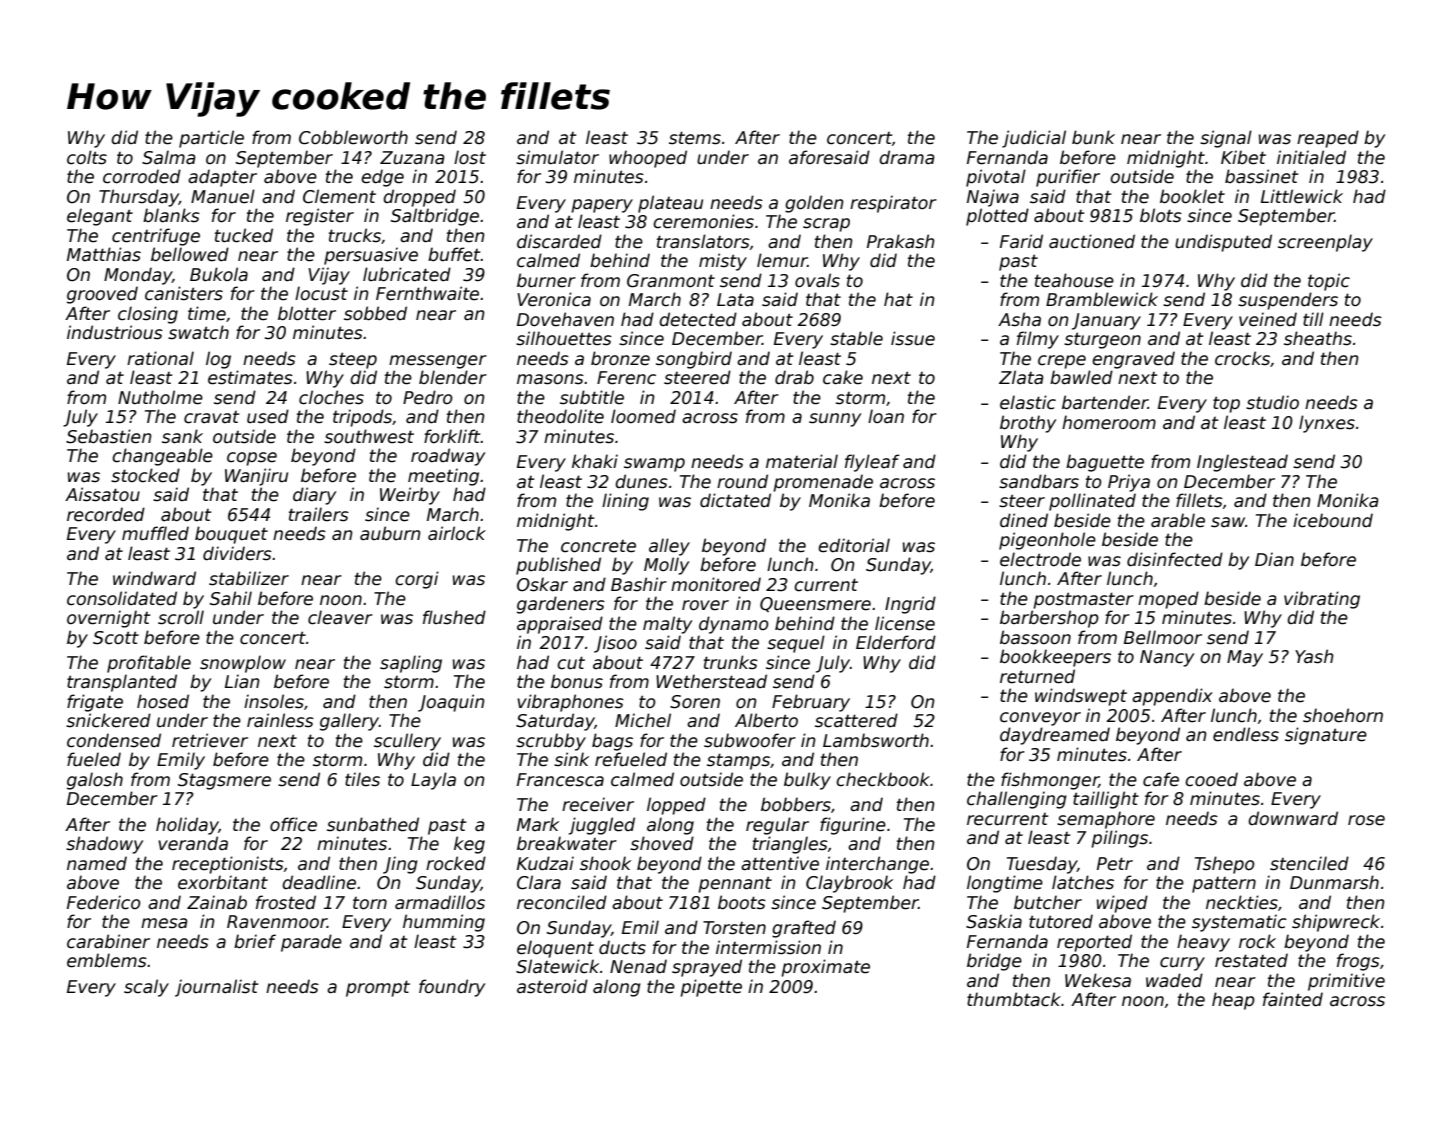  Describe the element at coordinates (711, 988) in the screenshot. I see `pipette` at that location.
